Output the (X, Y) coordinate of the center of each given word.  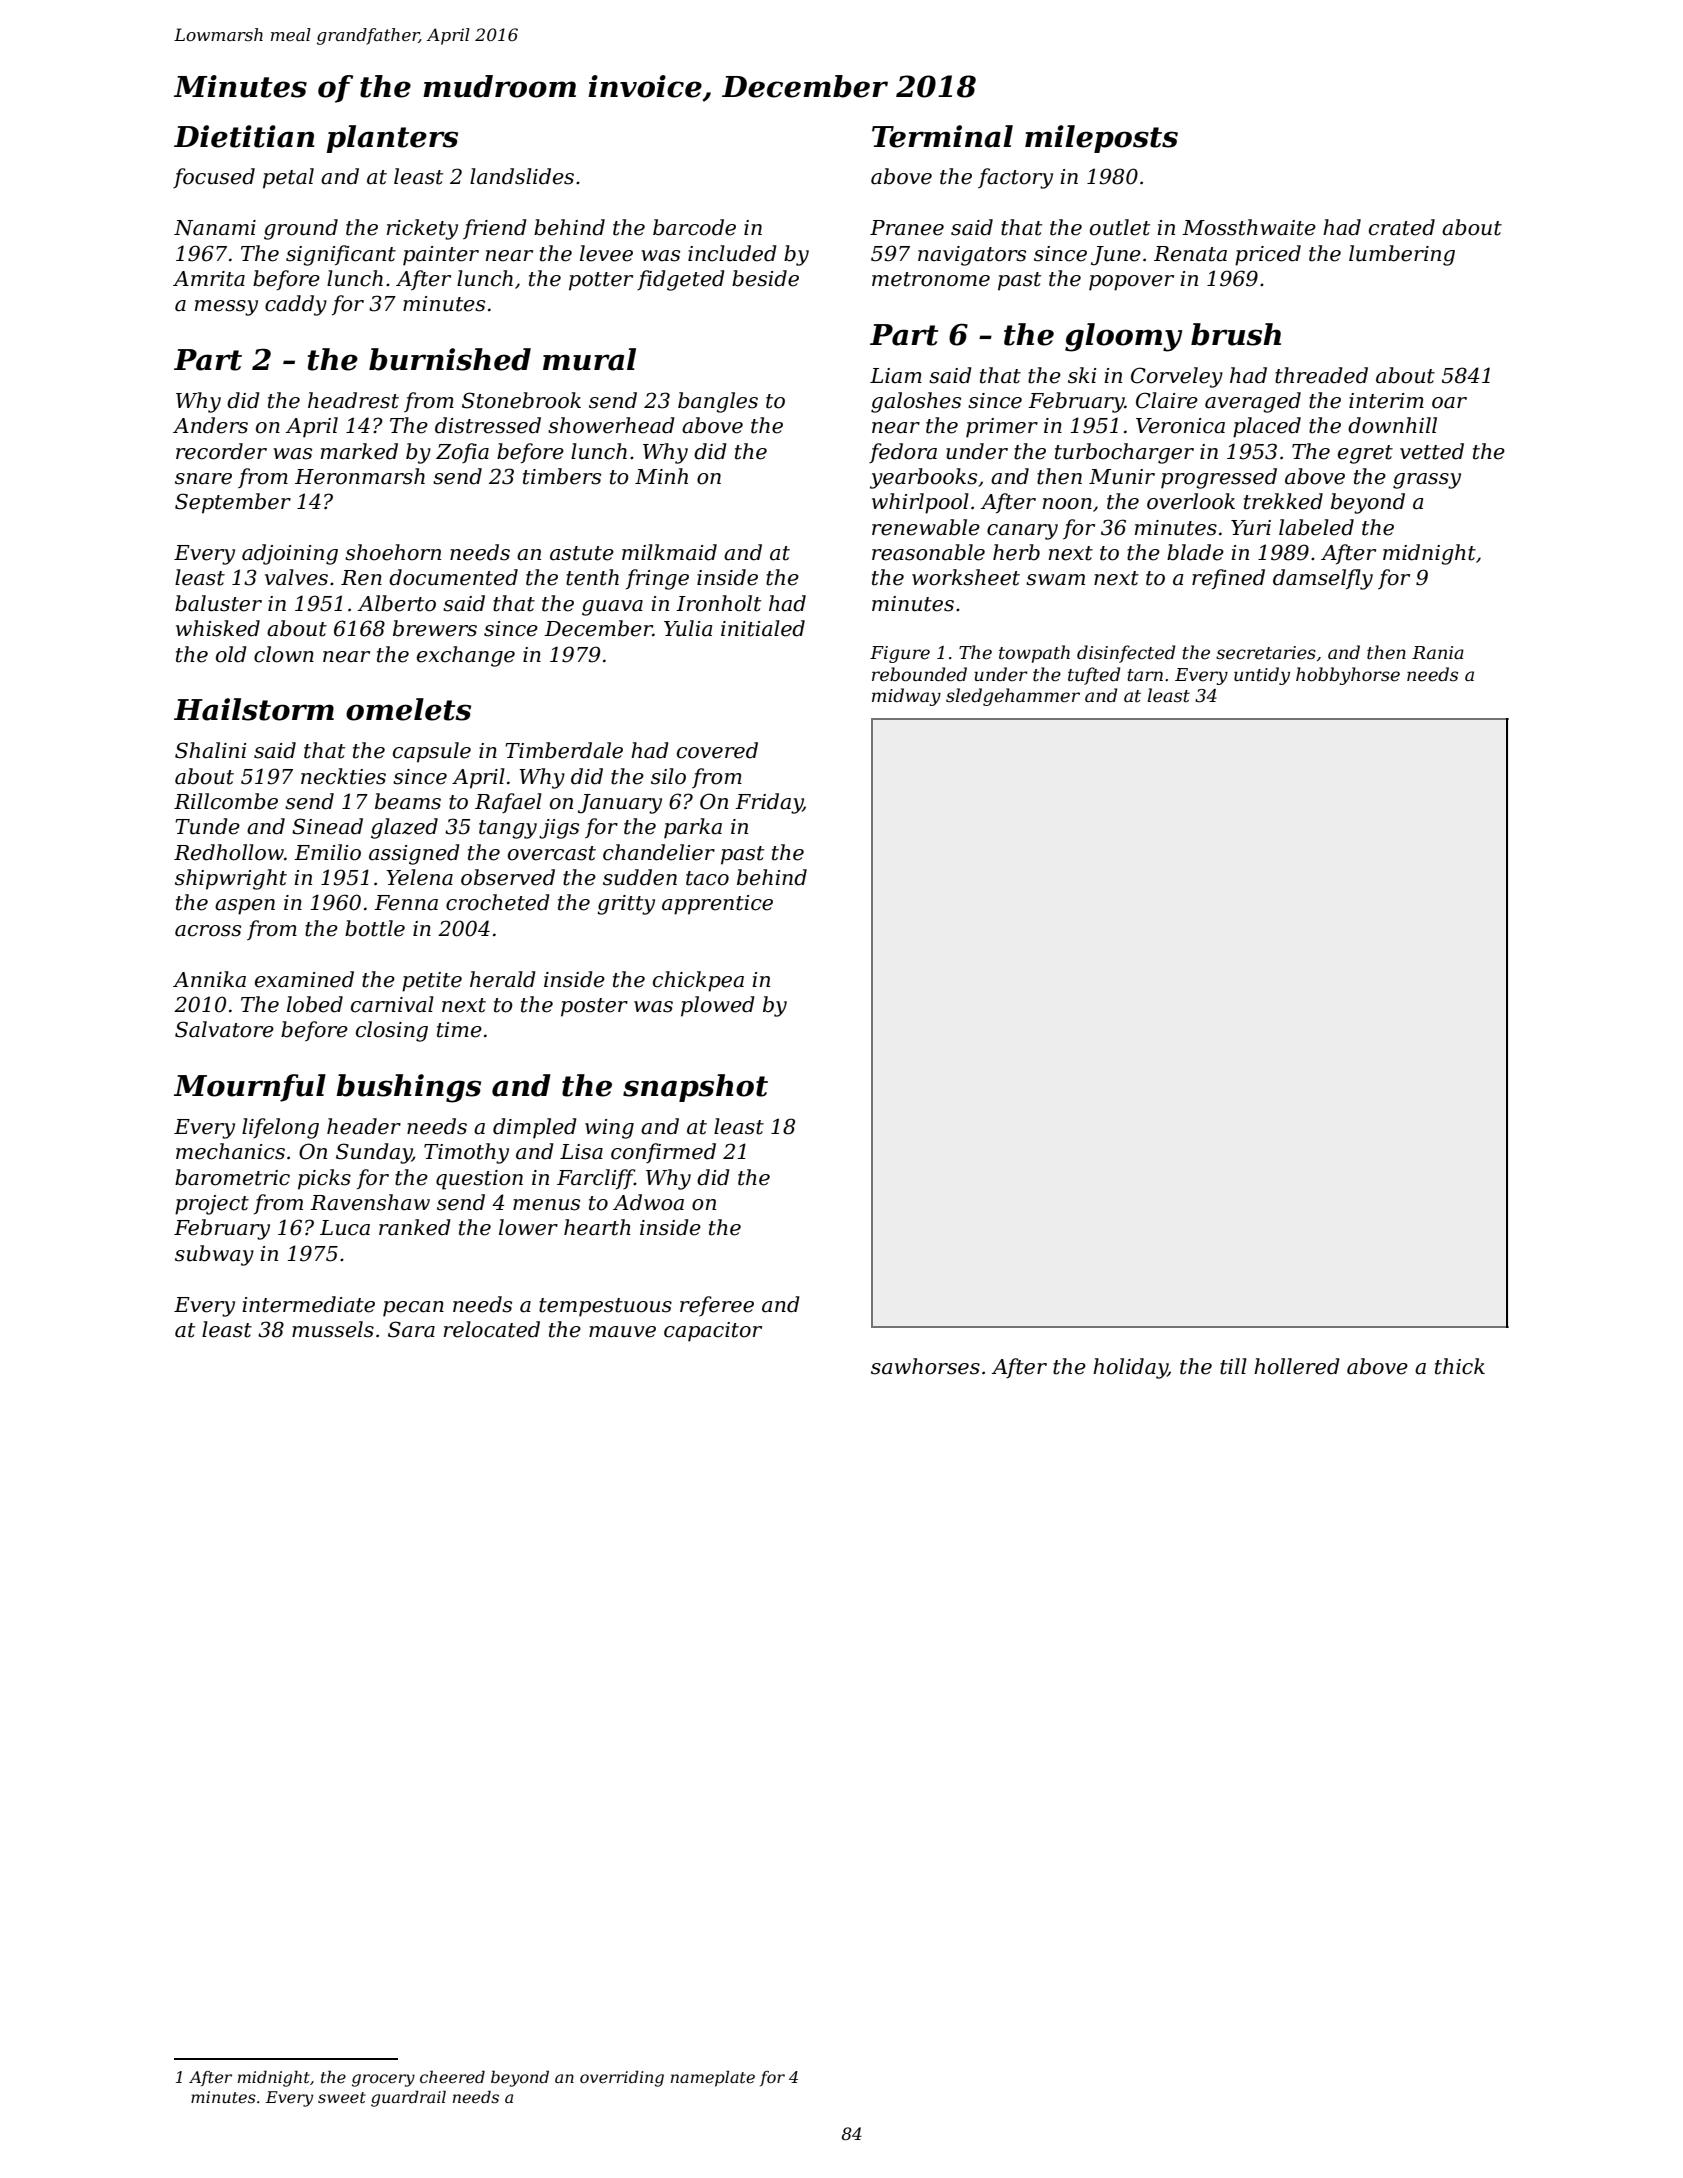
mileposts (1101, 139)
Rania (1438, 652)
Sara (411, 1329)
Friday (769, 803)
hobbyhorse (1348, 676)
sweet (342, 2097)
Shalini (210, 750)
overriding (622, 2079)
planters (392, 139)
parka (693, 828)
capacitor (713, 1332)
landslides (522, 176)
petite (432, 982)
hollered (1297, 1366)
